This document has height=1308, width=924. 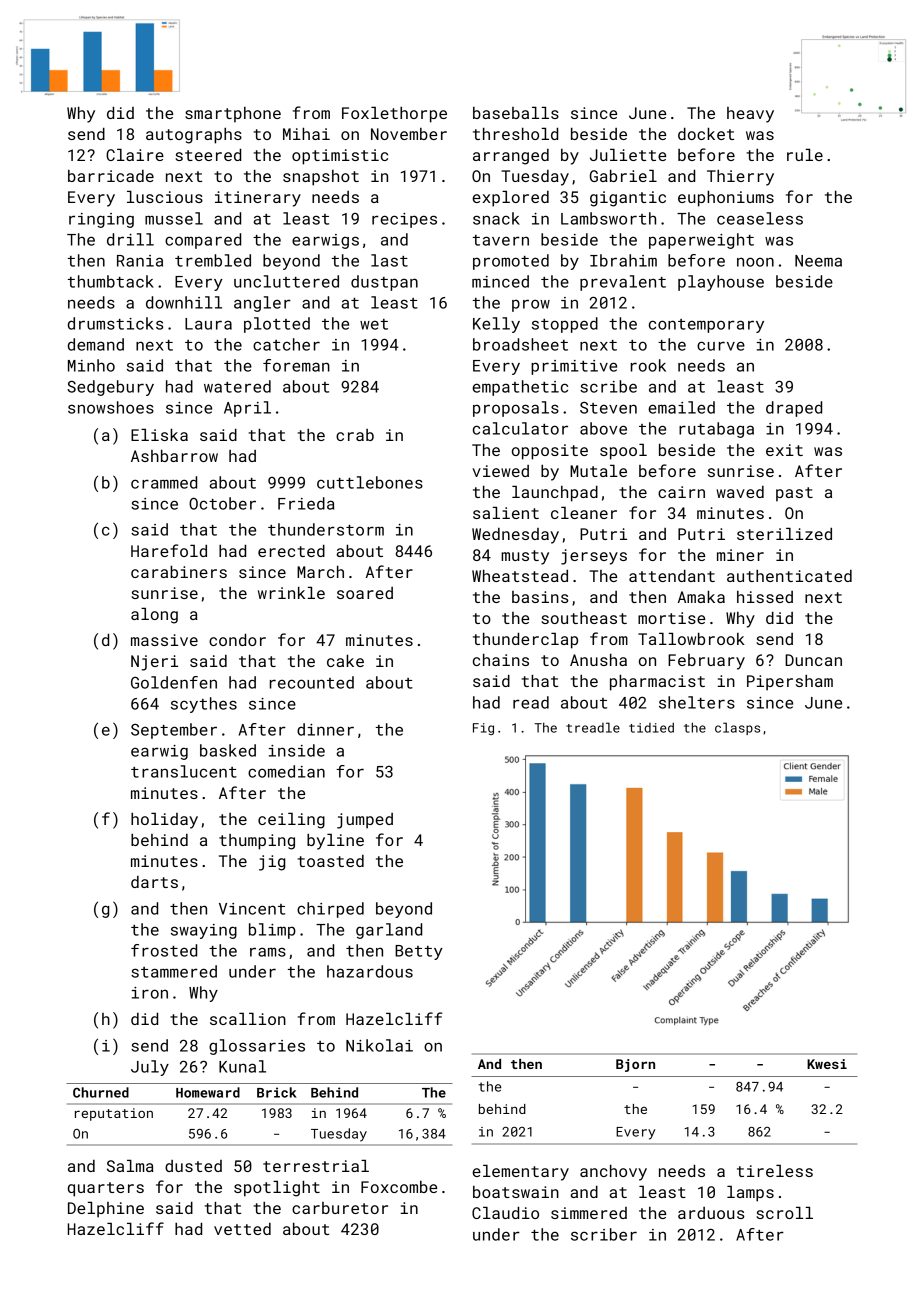 I want to click on Njeri, so click(x=154, y=663).
